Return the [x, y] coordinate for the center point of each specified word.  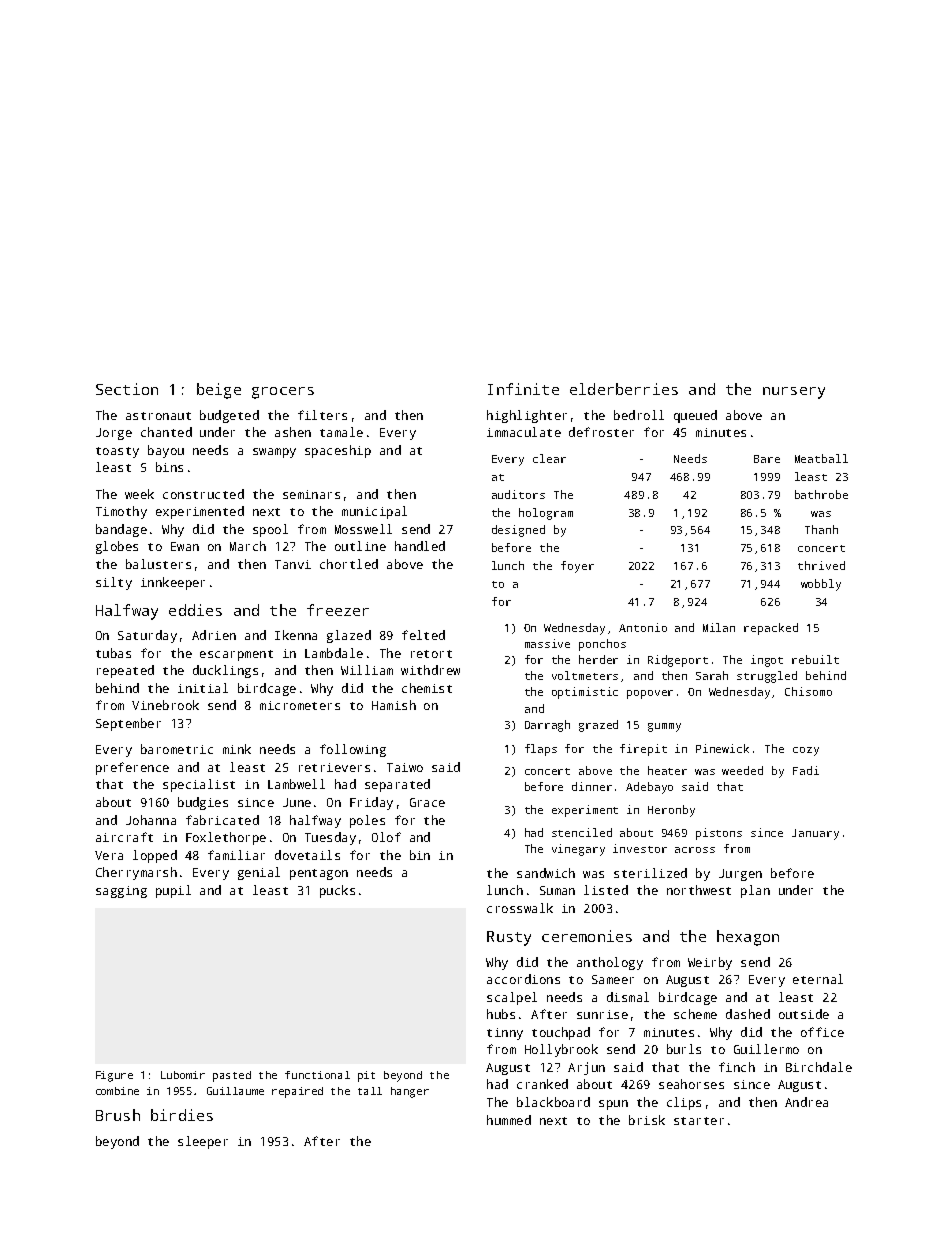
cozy [806, 751]
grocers [283, 393]
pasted [232, 1076]
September [128, 724]
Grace [427, 802]
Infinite [523, 389]
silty [114, 583]
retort [431, 654]
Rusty [509, 938]
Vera [109, 855]
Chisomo [808, 691]
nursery [794, 393]
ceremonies [587, 936]
